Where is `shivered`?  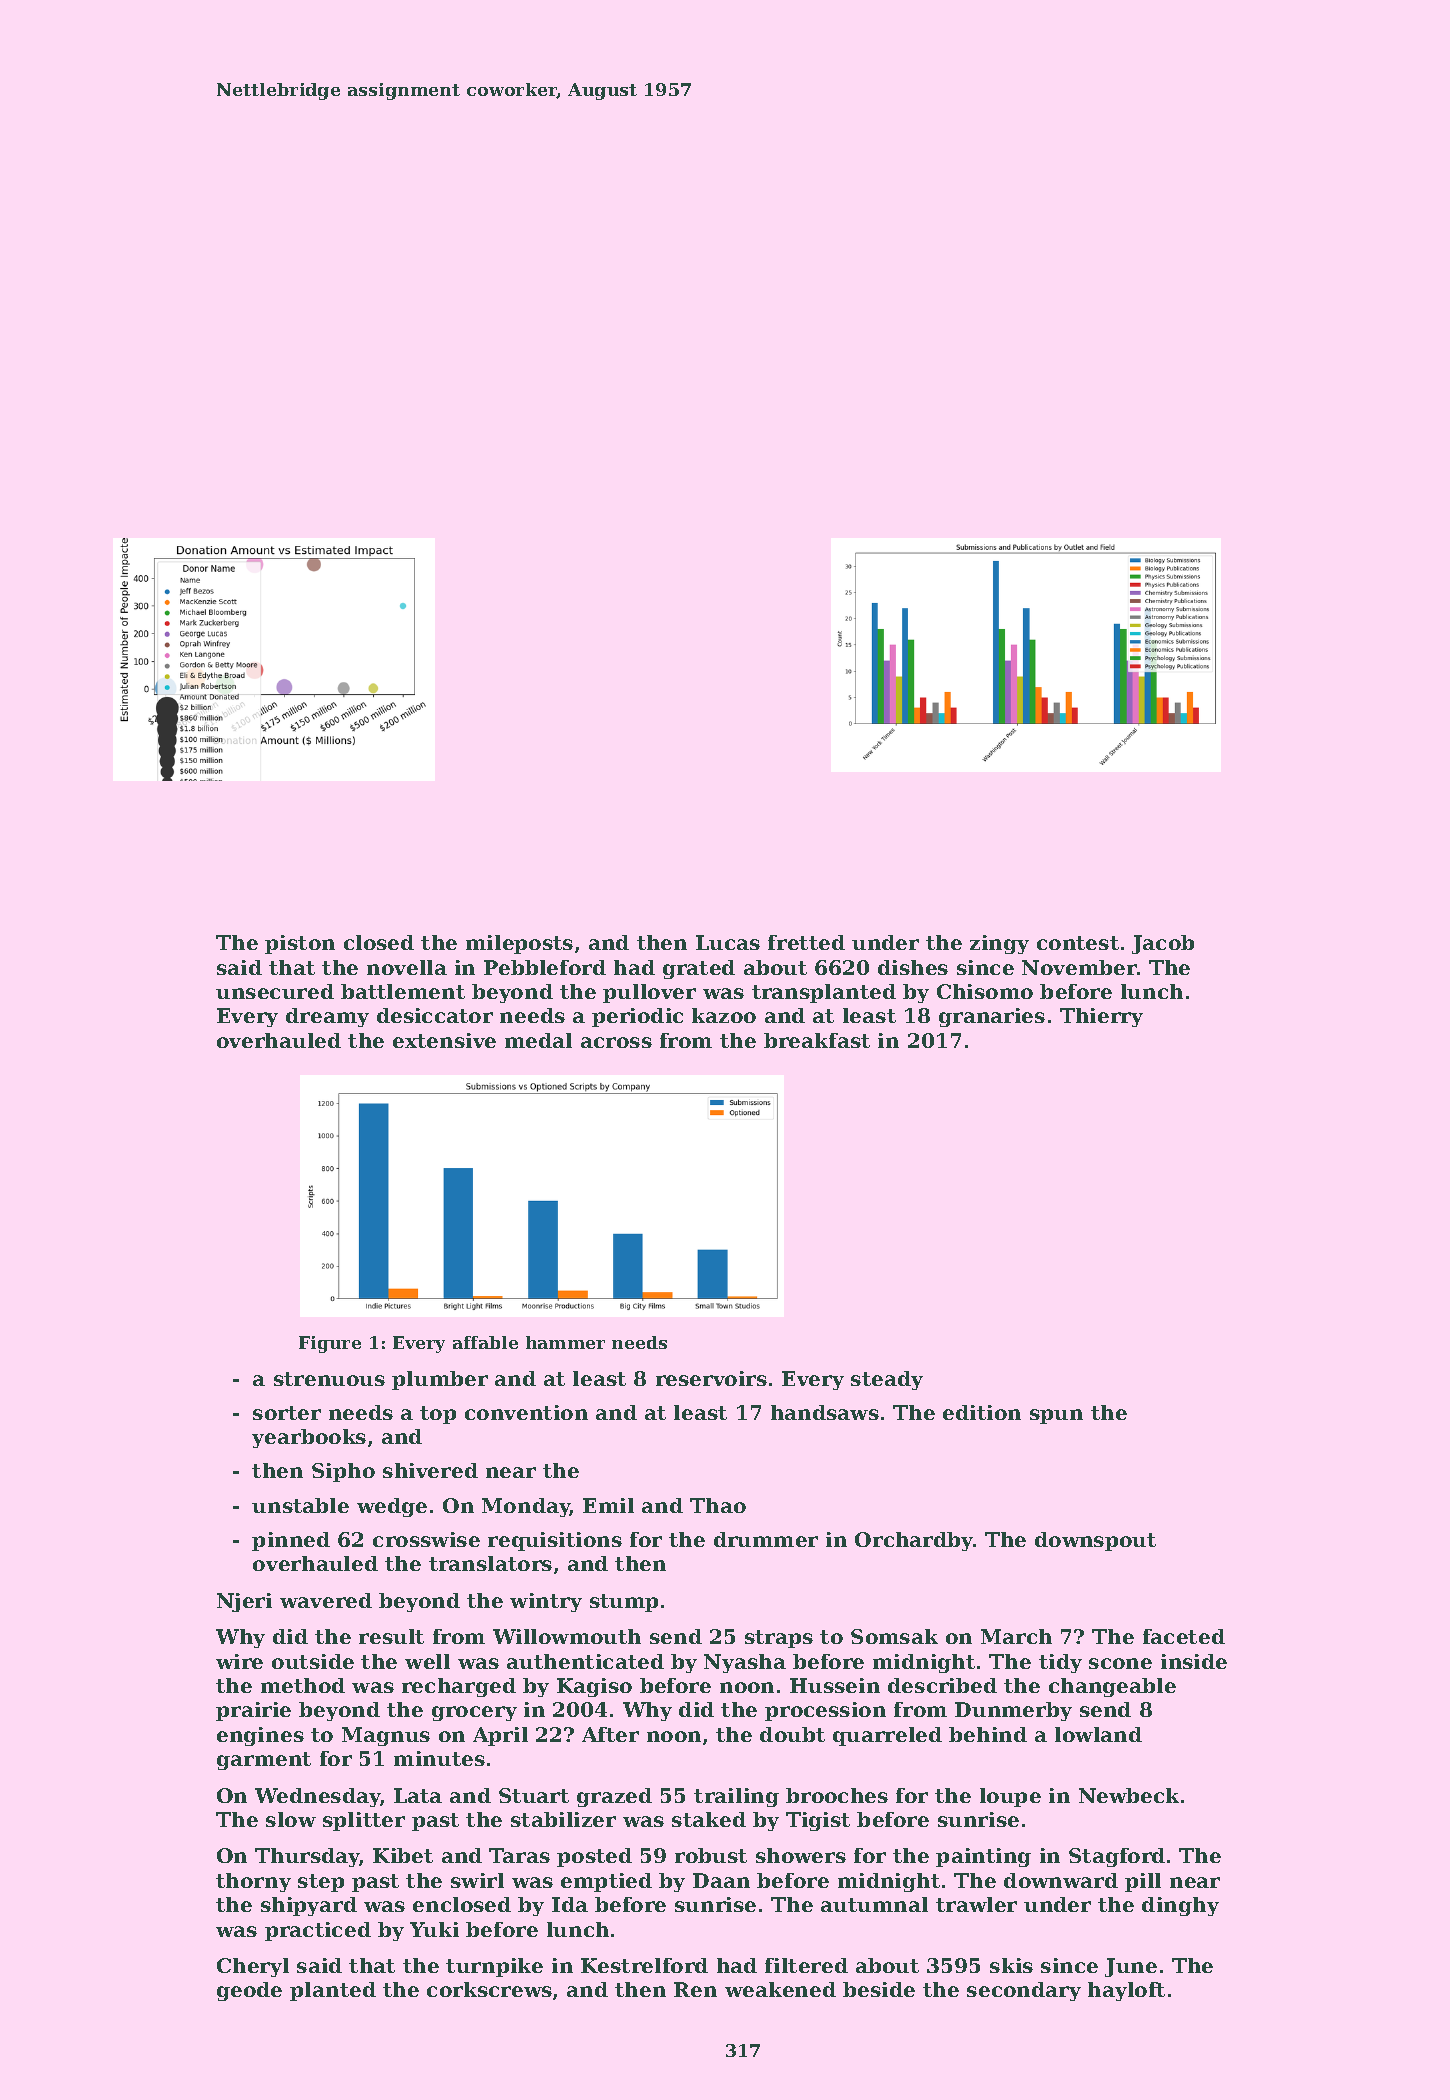
shivered is located at coordinates (430, 1470).
